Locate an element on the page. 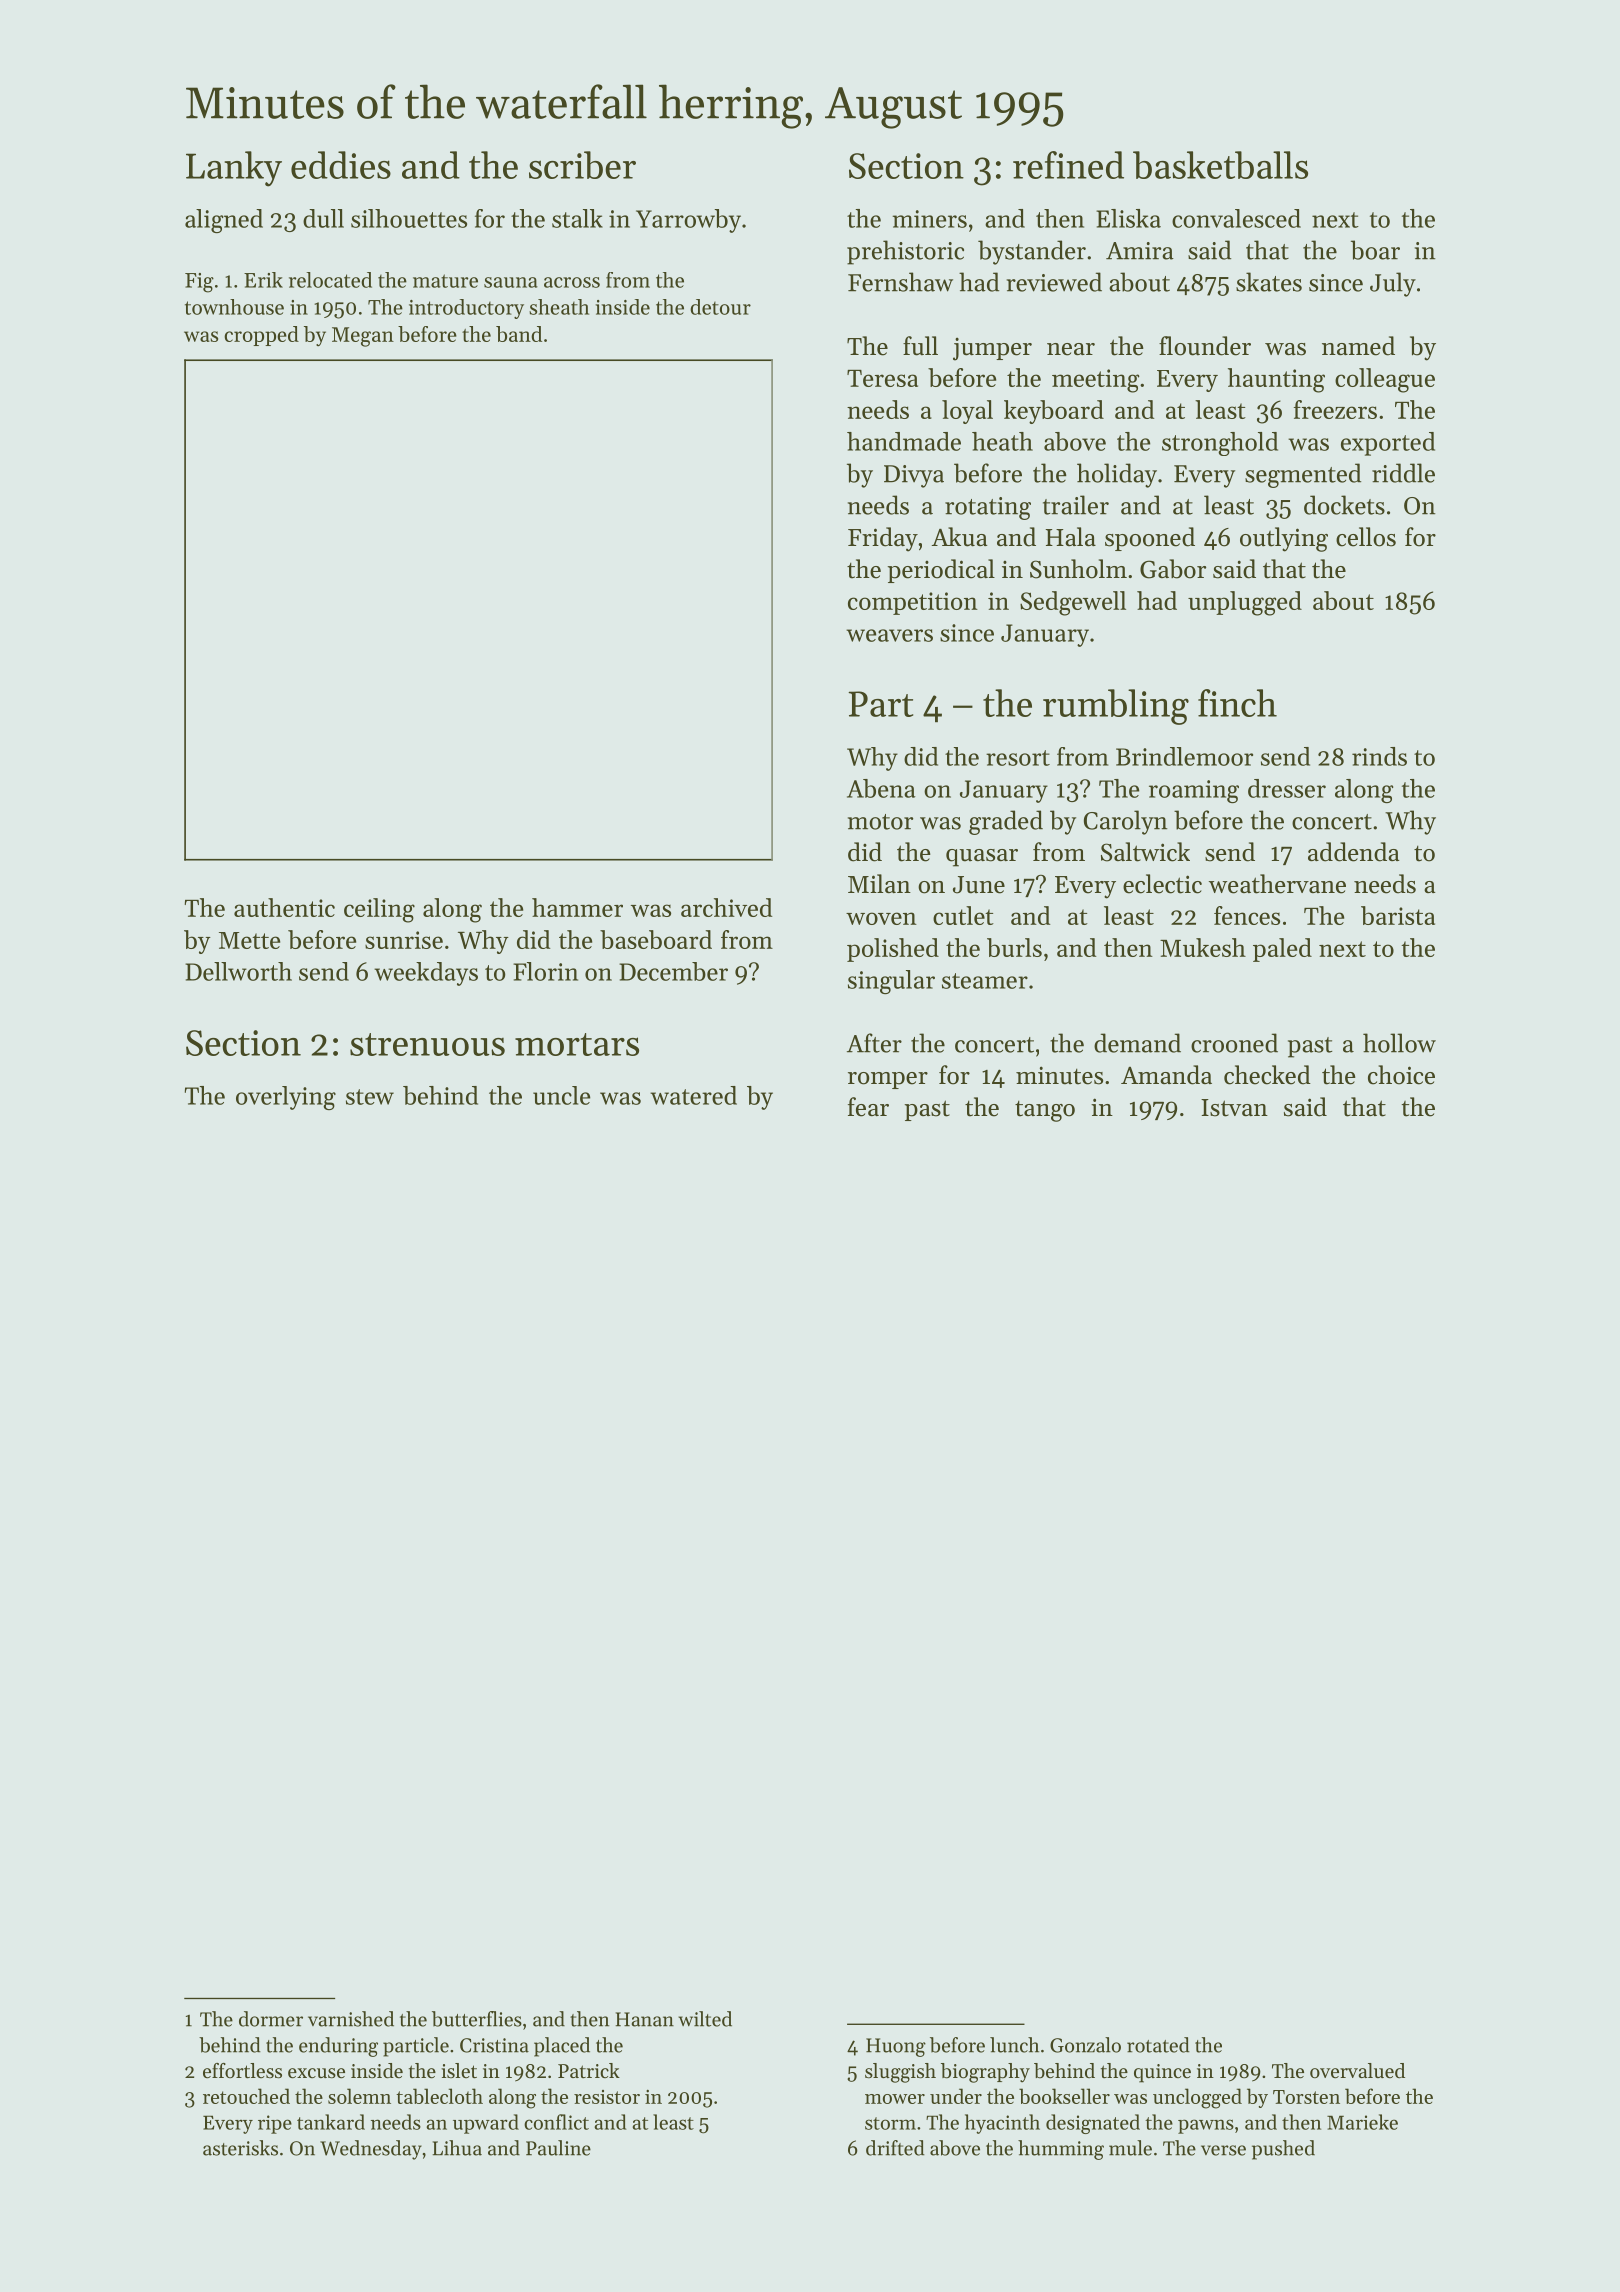 The height and width of the document is (2292, 1620). Milan is located at coordinates (879, 883).
